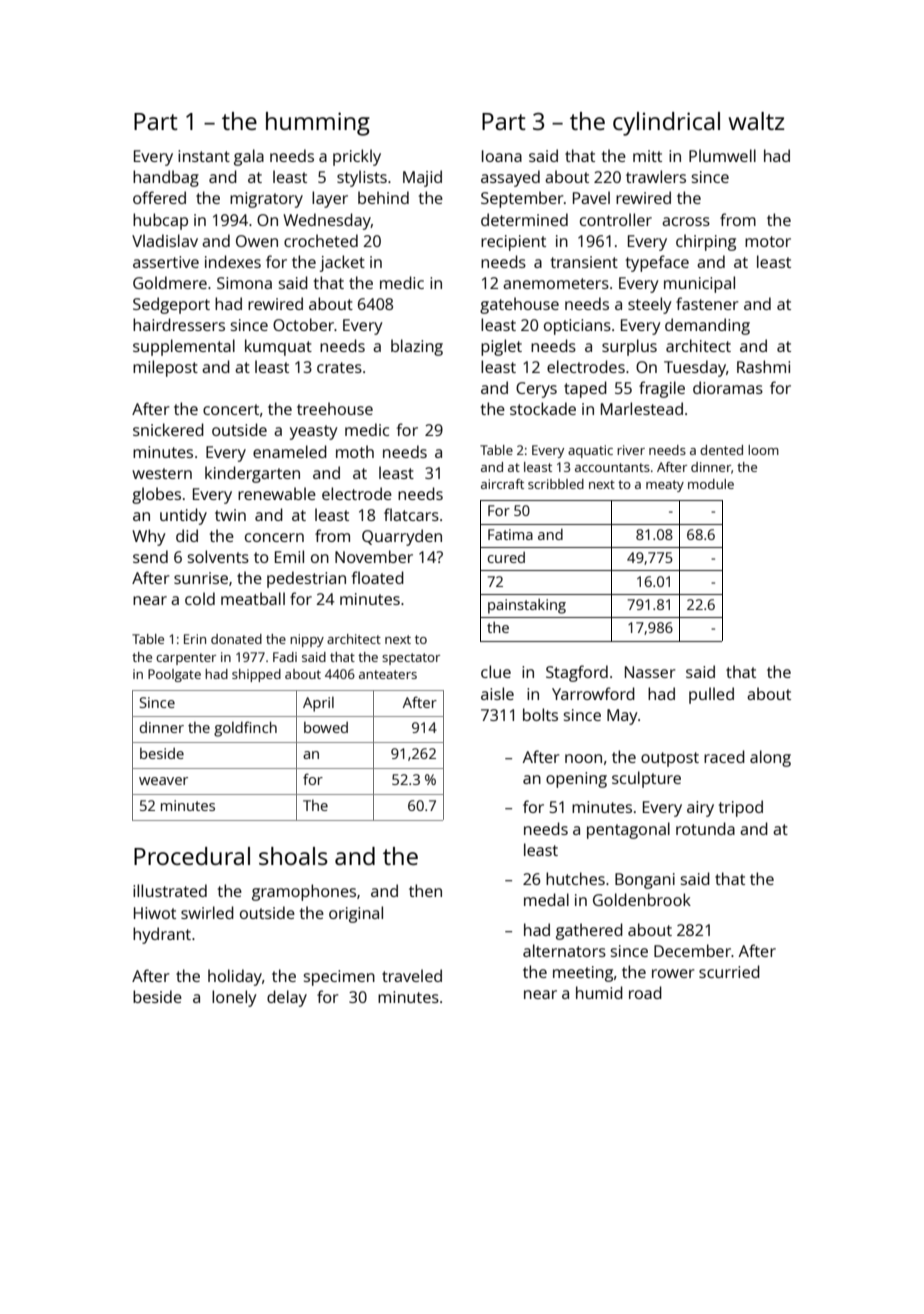 This screenshot has width=924, height=1314. Describe the element at coordinates (584, 262) in the screenshot. I see `transient` at that location.
